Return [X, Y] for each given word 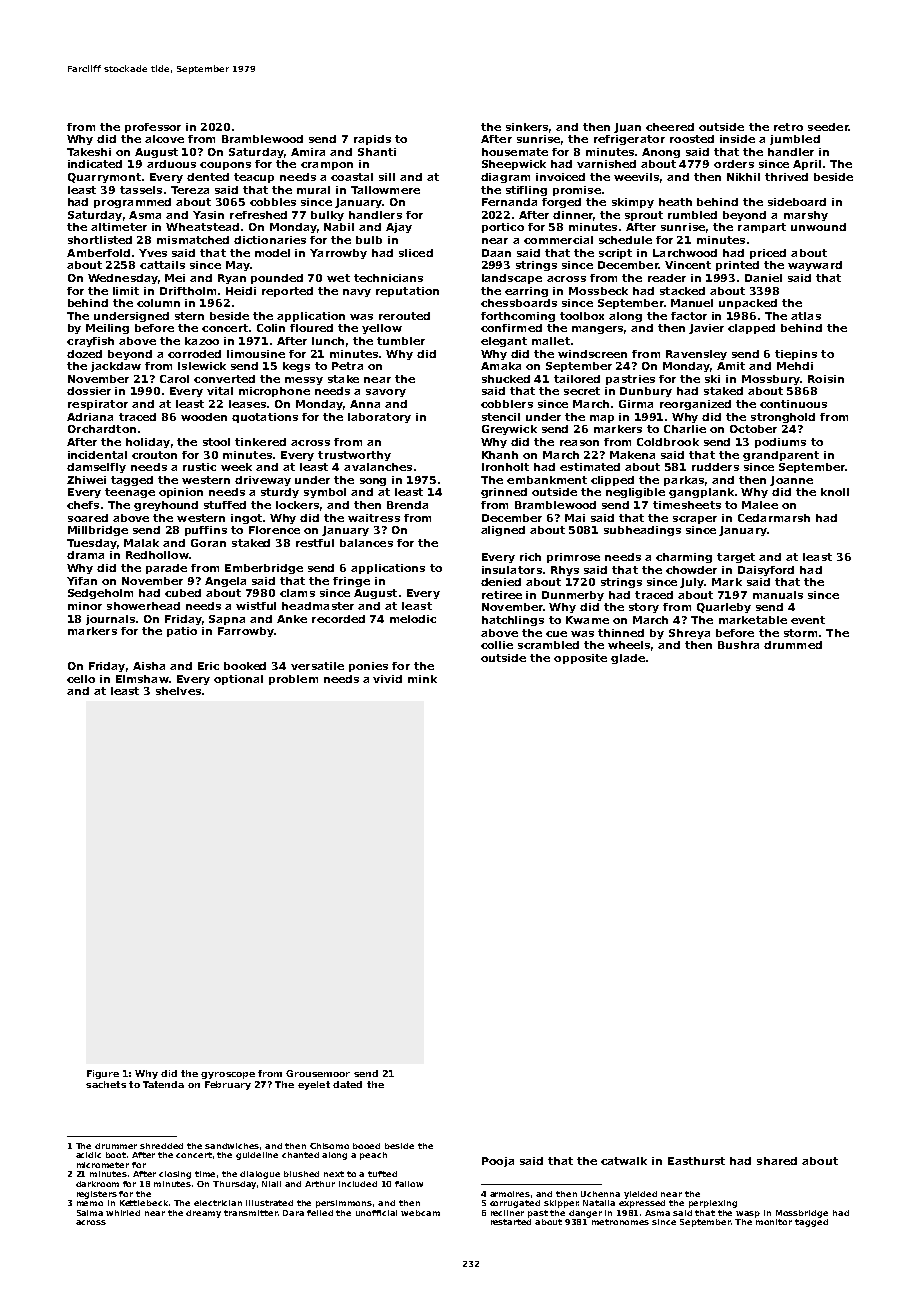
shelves [178, 691]
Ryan [232, 279]
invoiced [560, 177]
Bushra [738, 645]
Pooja [498, 1162]
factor [689, 316]
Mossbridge [802, 1214]
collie [497, 645]
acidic [88, 1155]
